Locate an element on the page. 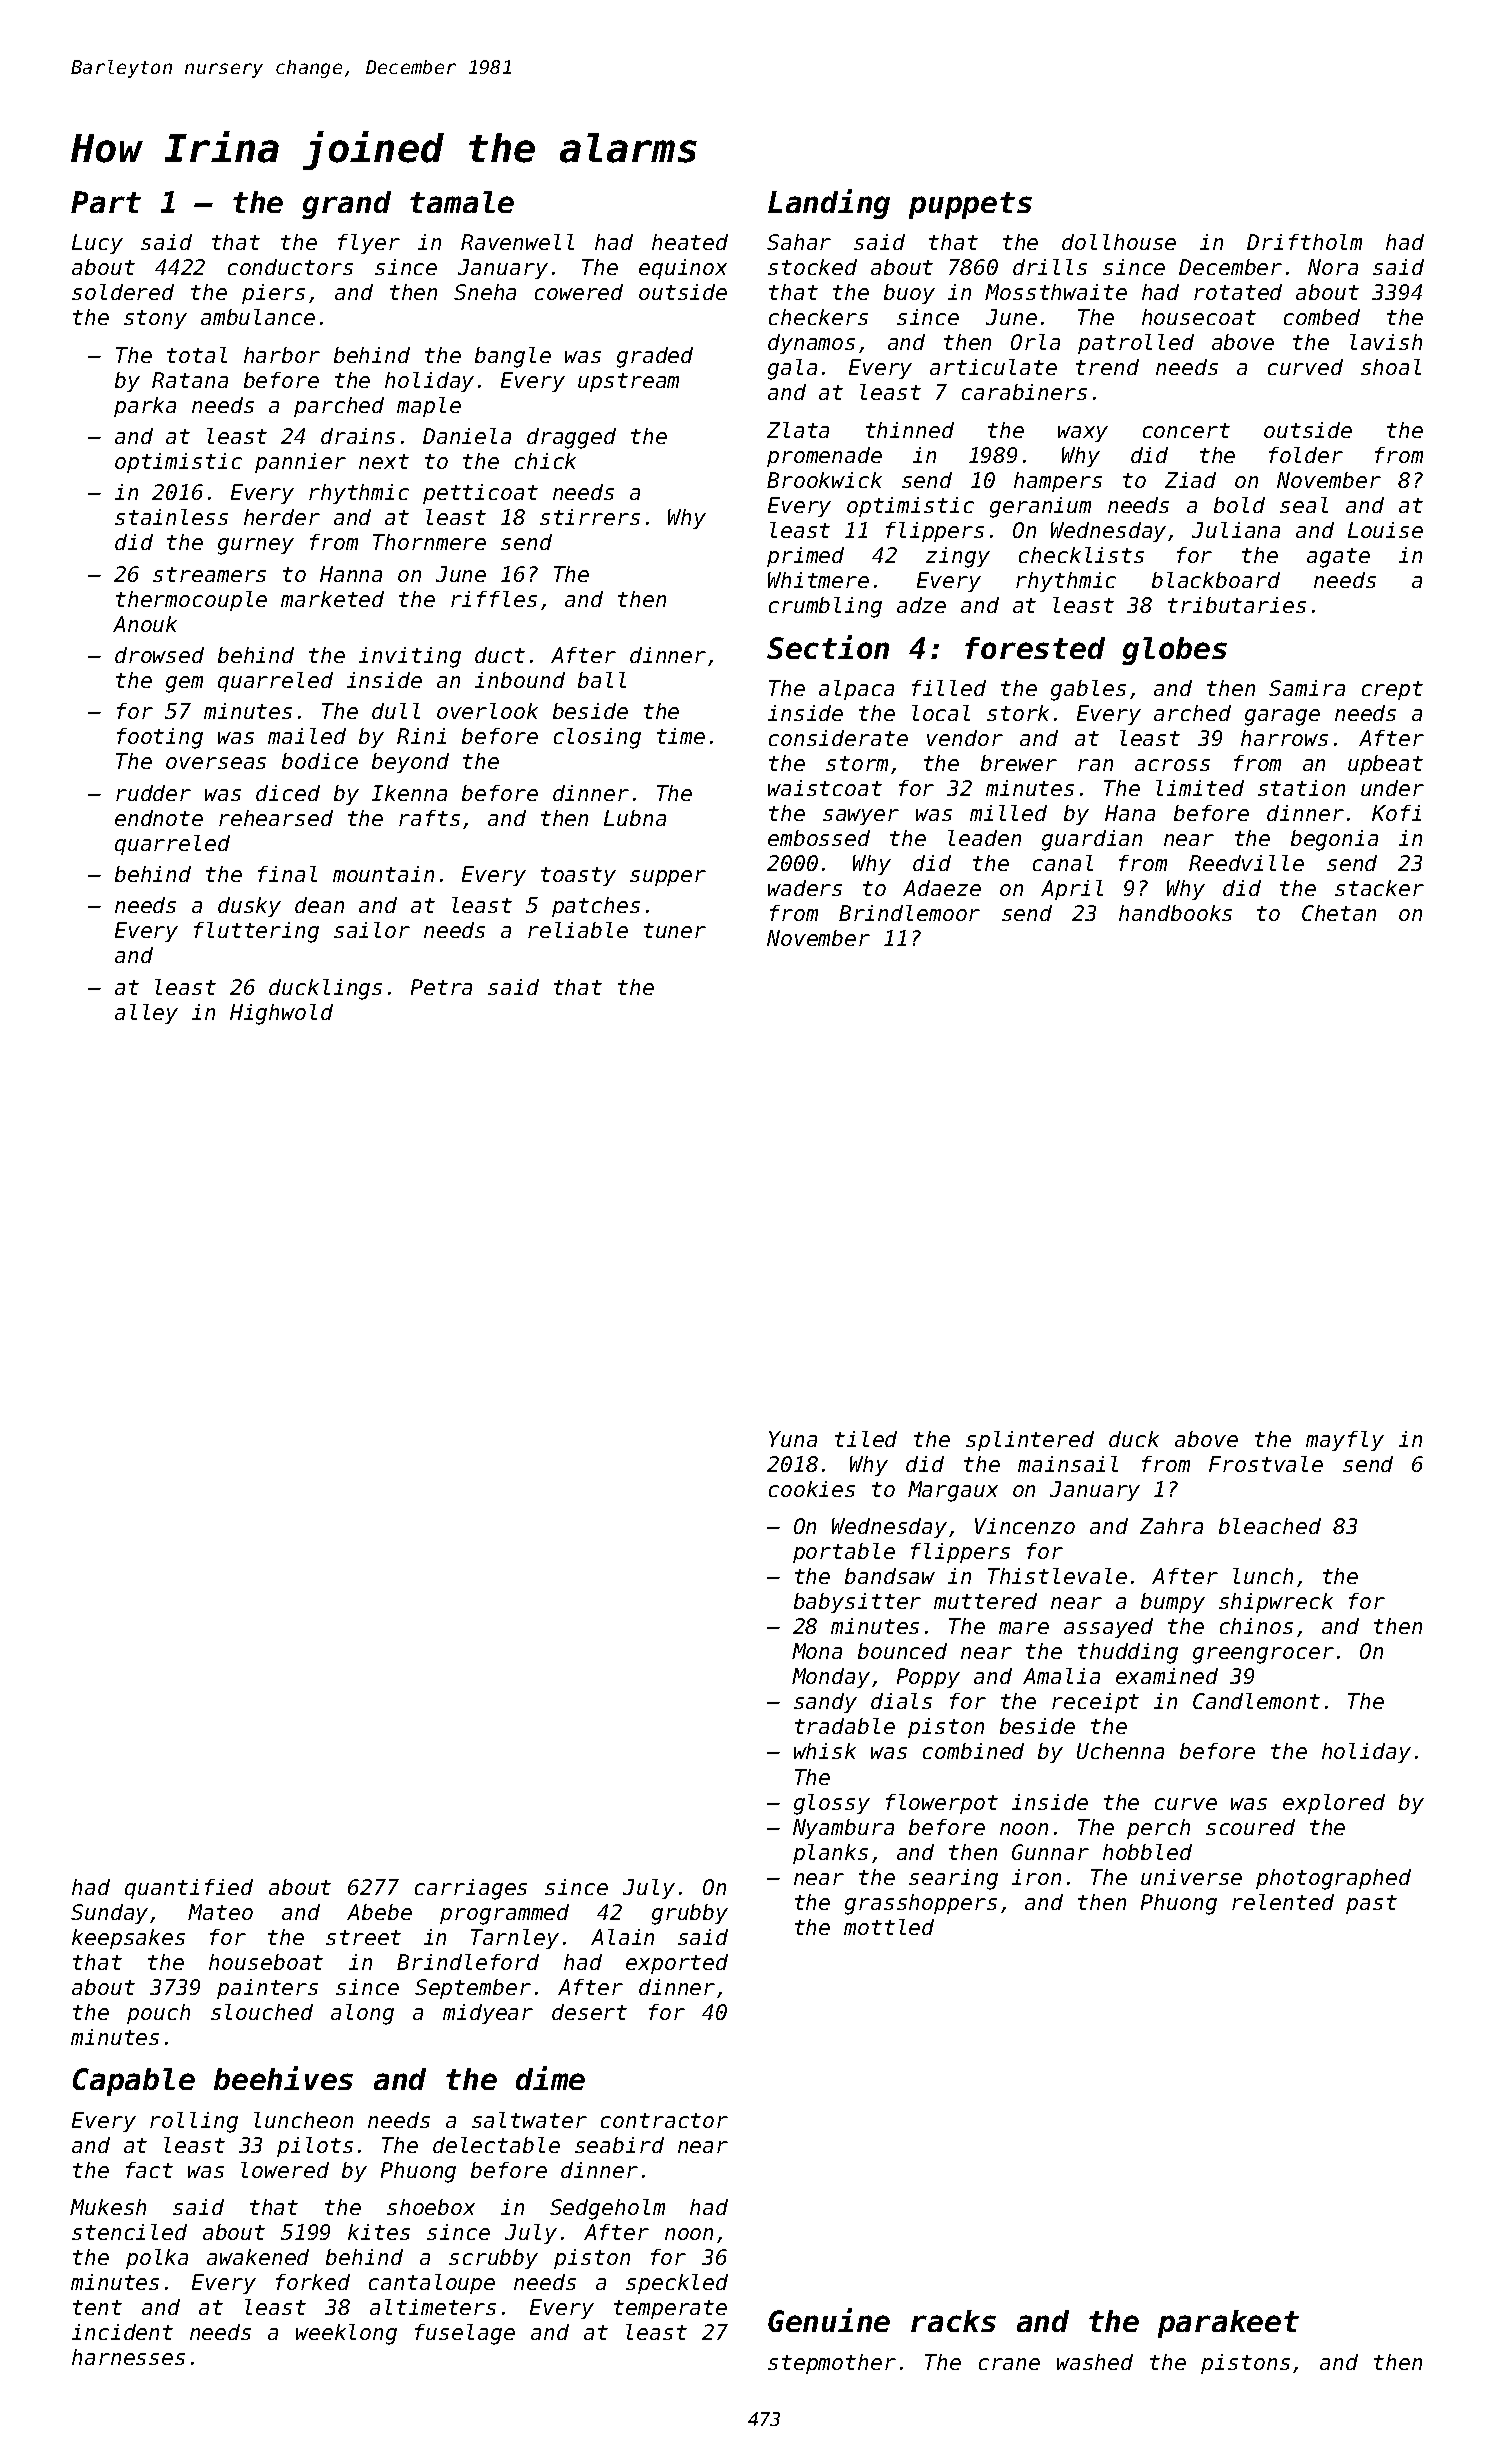  muttered is located at coordinates (985, 1601).
